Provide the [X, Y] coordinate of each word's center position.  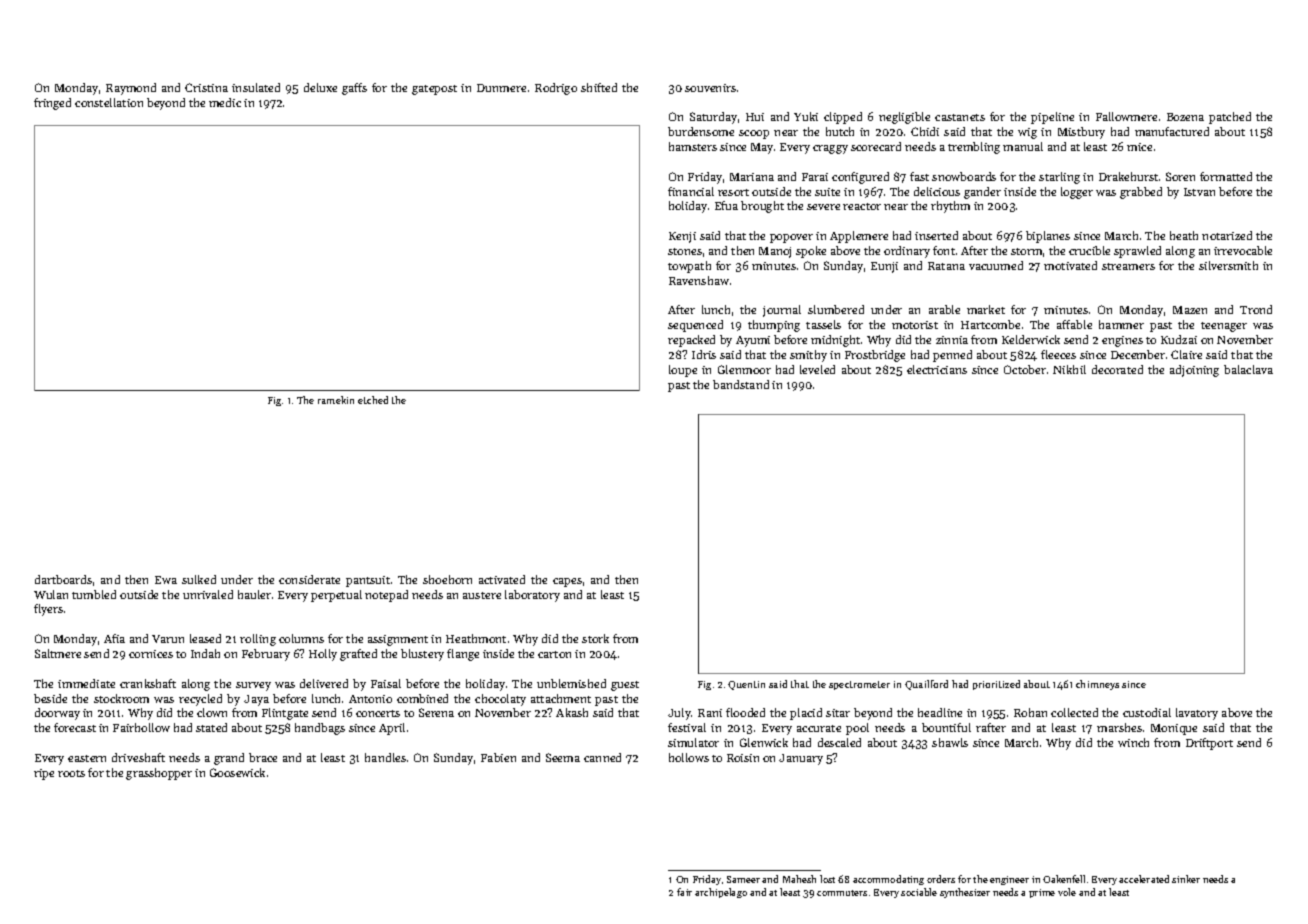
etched [373, 400]
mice [1139, 147]
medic [225, 102]
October [1025, 369]
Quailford [926, 685]
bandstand [741, 384]
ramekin [336, 400]
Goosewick [237, 772]
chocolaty [500, 700]
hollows [689, 757]
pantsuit [368, 581]
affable [1074, 324]
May [762, 148]
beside [50, 698]
